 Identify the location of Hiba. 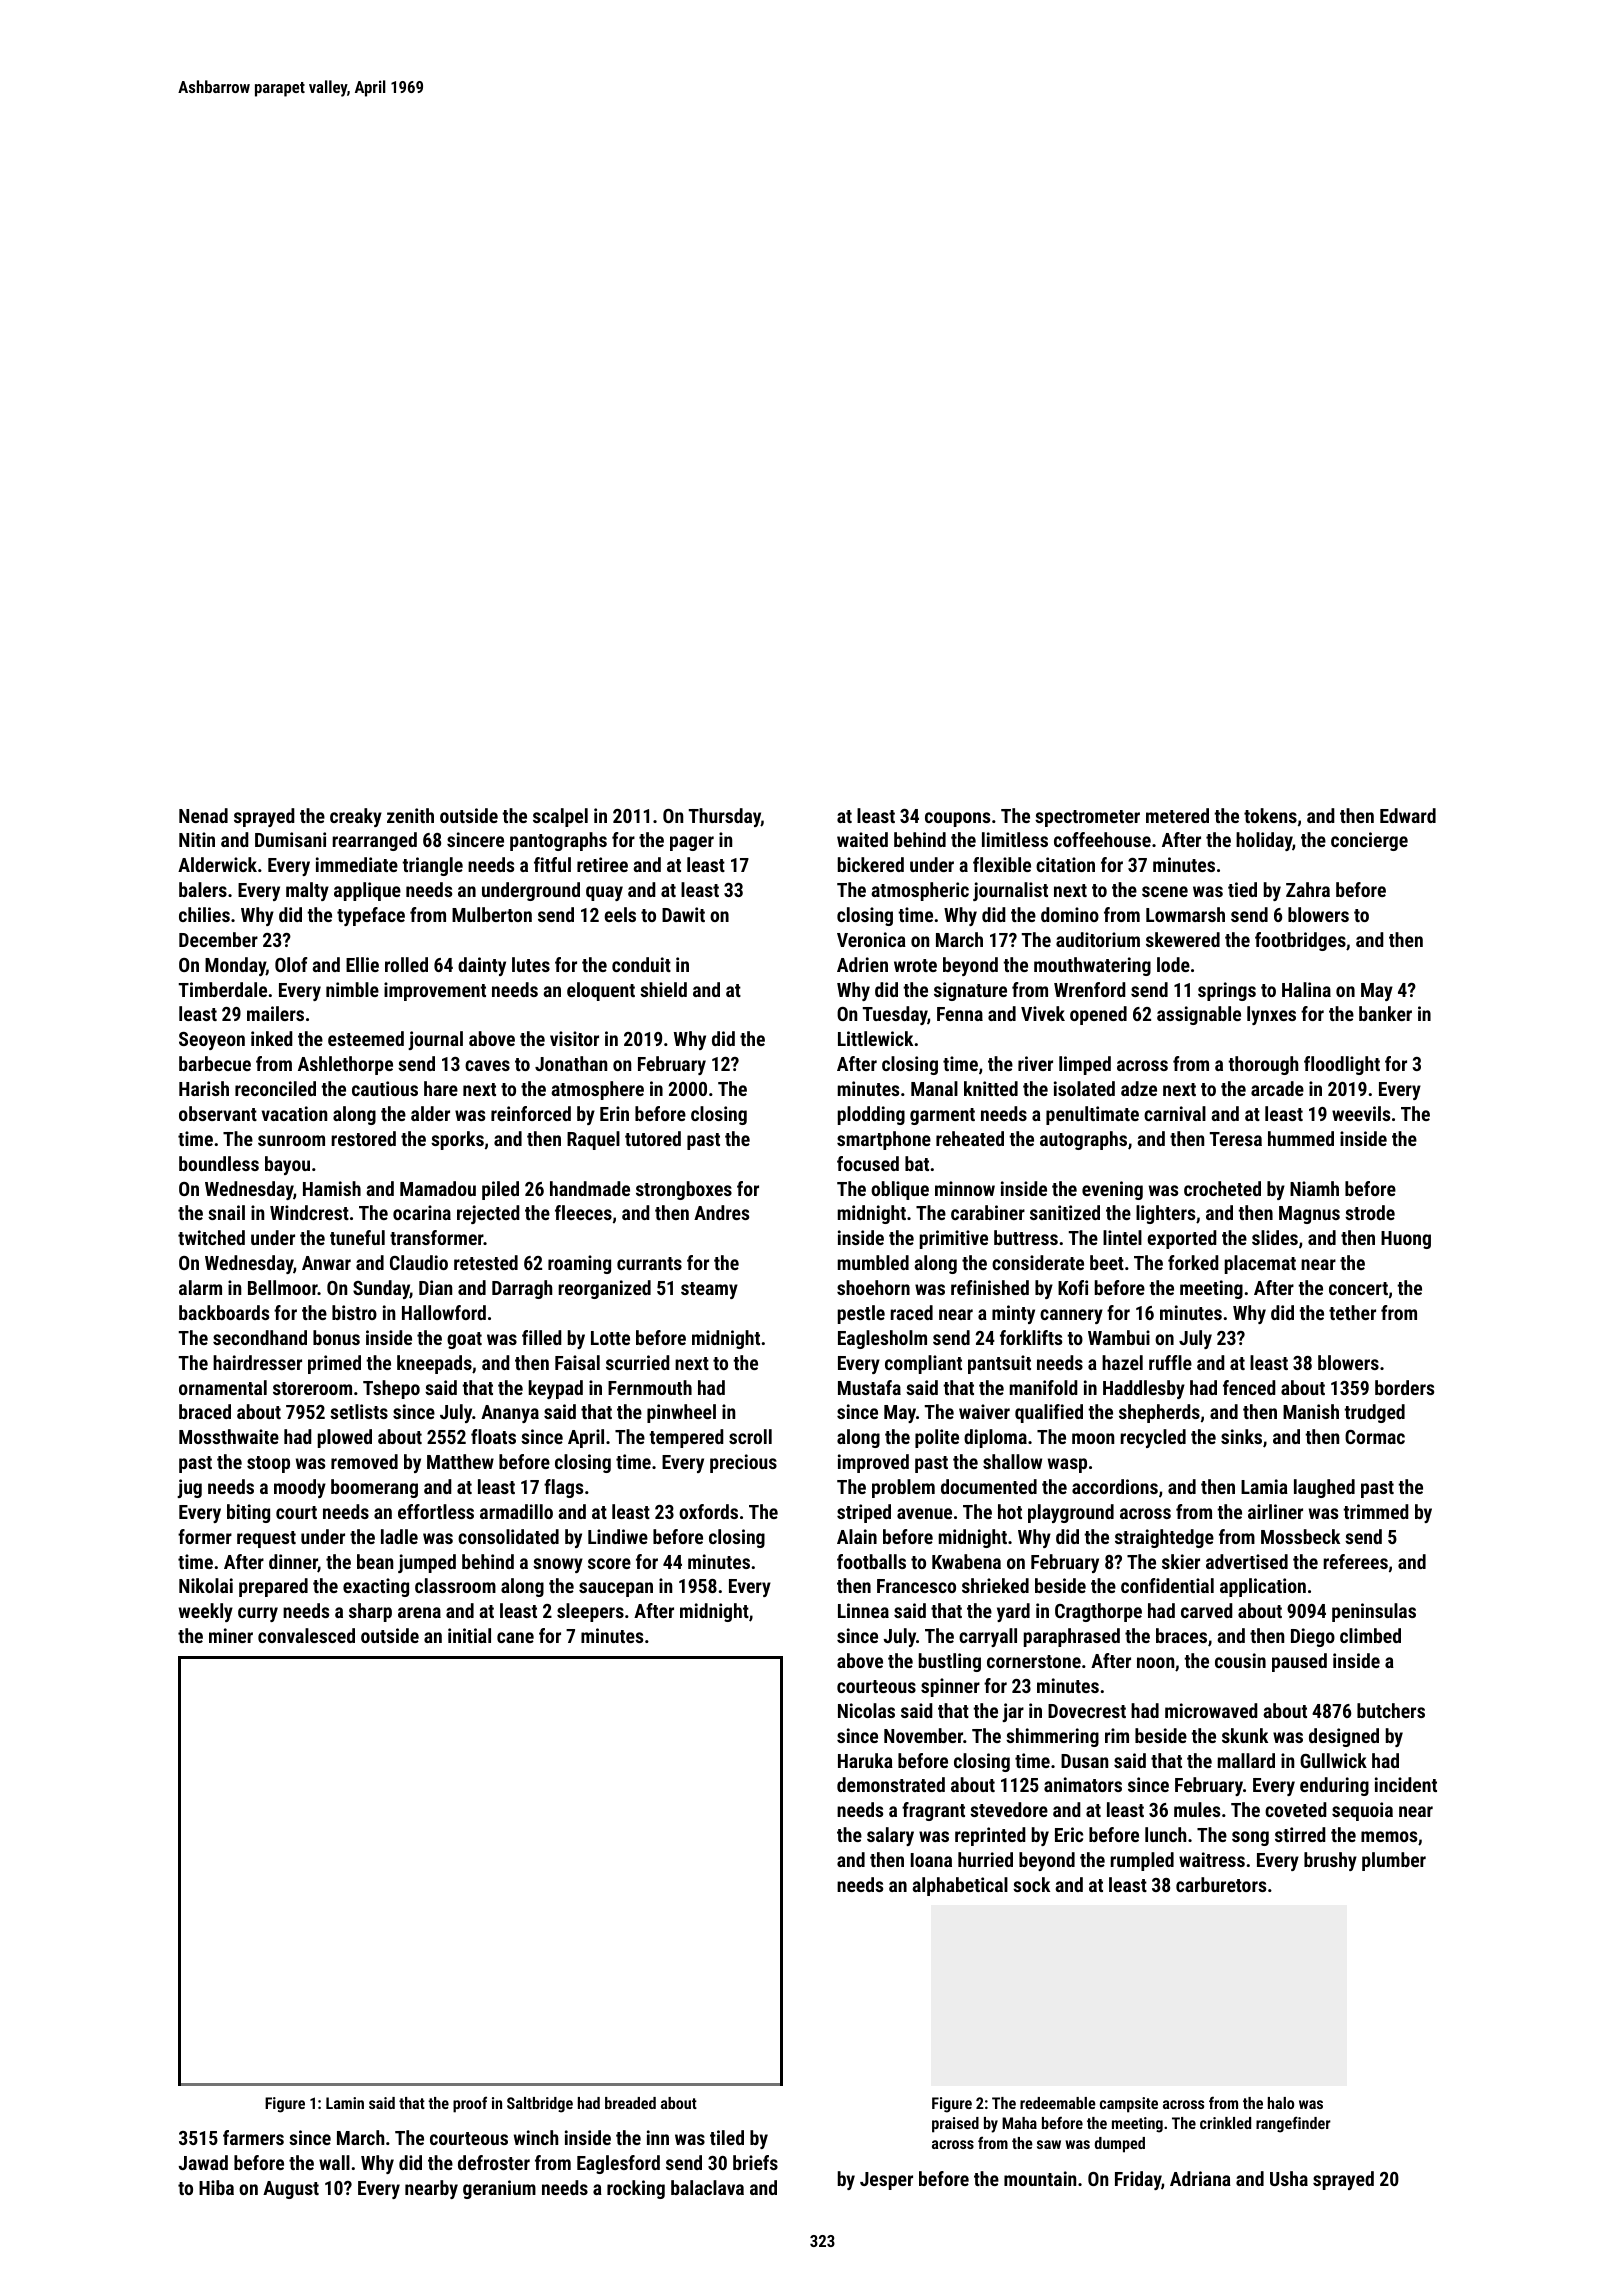
(216, 2187).
